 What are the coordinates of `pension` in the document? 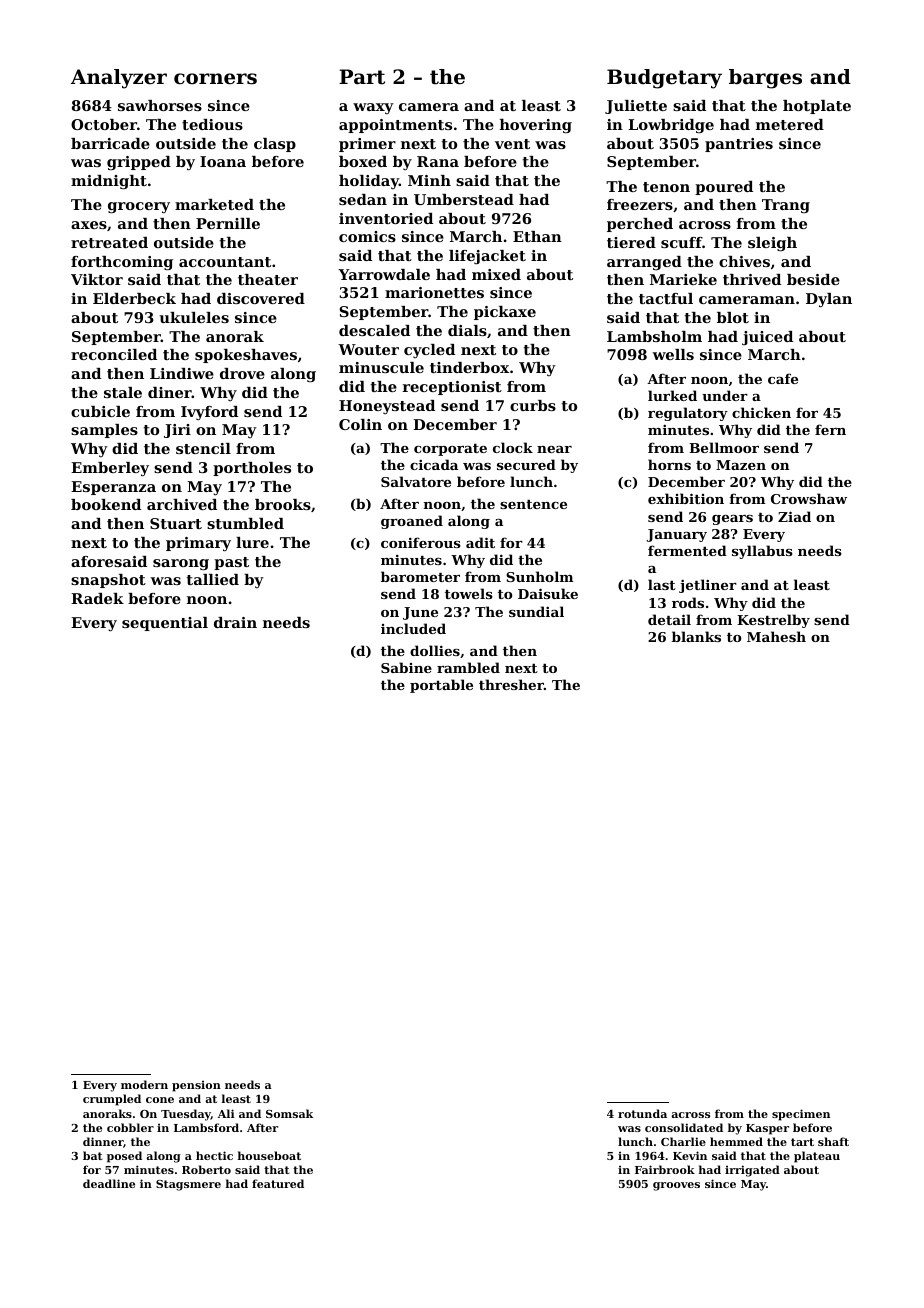 It's located at (196, 1086).
